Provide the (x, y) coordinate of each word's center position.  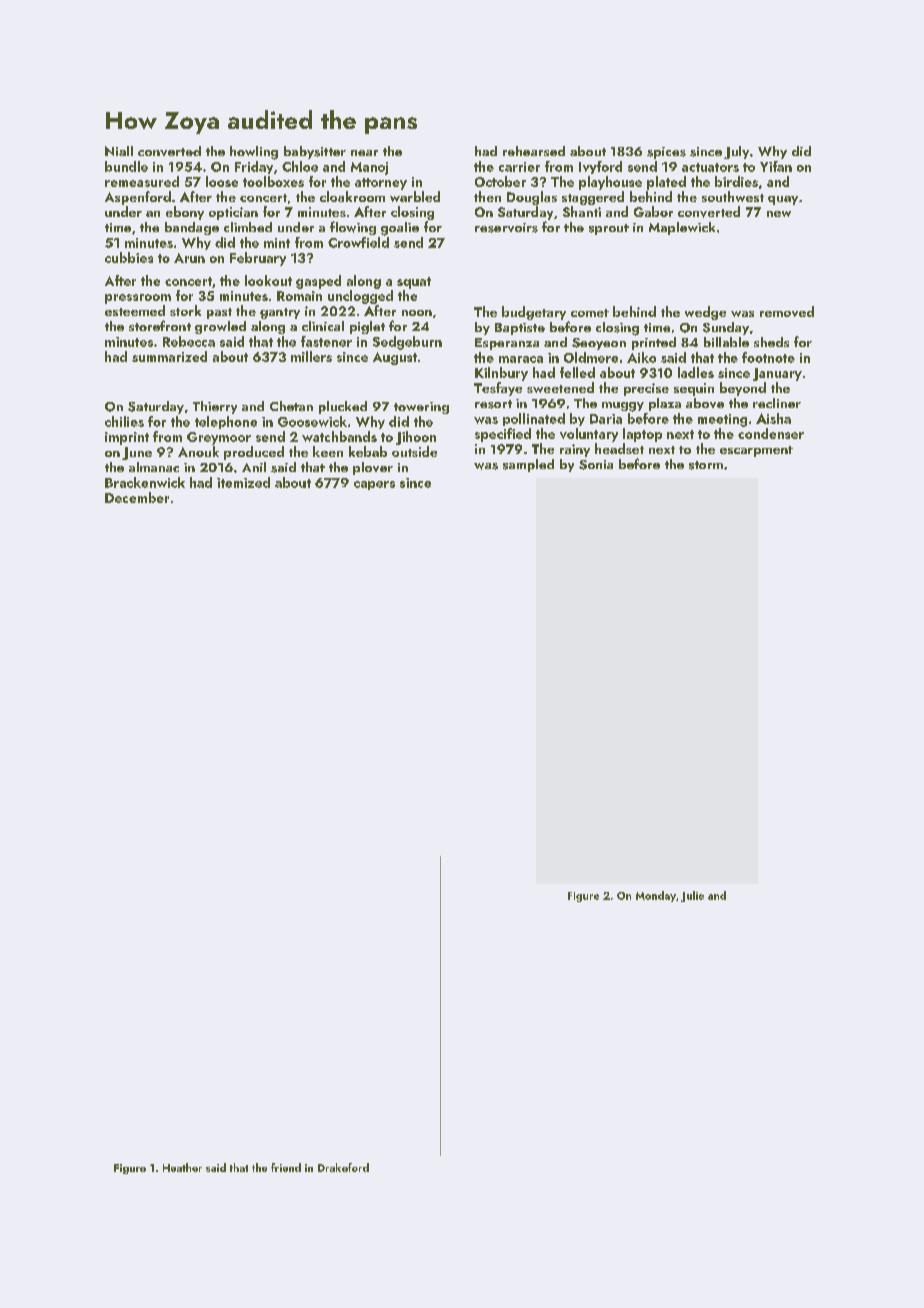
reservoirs (506, 228)
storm (706, 465)
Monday (656, 896)
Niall (119, 151)
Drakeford (343, 1167)
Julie (692, 896)
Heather (182, 1167)
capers (374, 485)
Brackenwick (145, 482)
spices (666, 153)
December (137, 497)
